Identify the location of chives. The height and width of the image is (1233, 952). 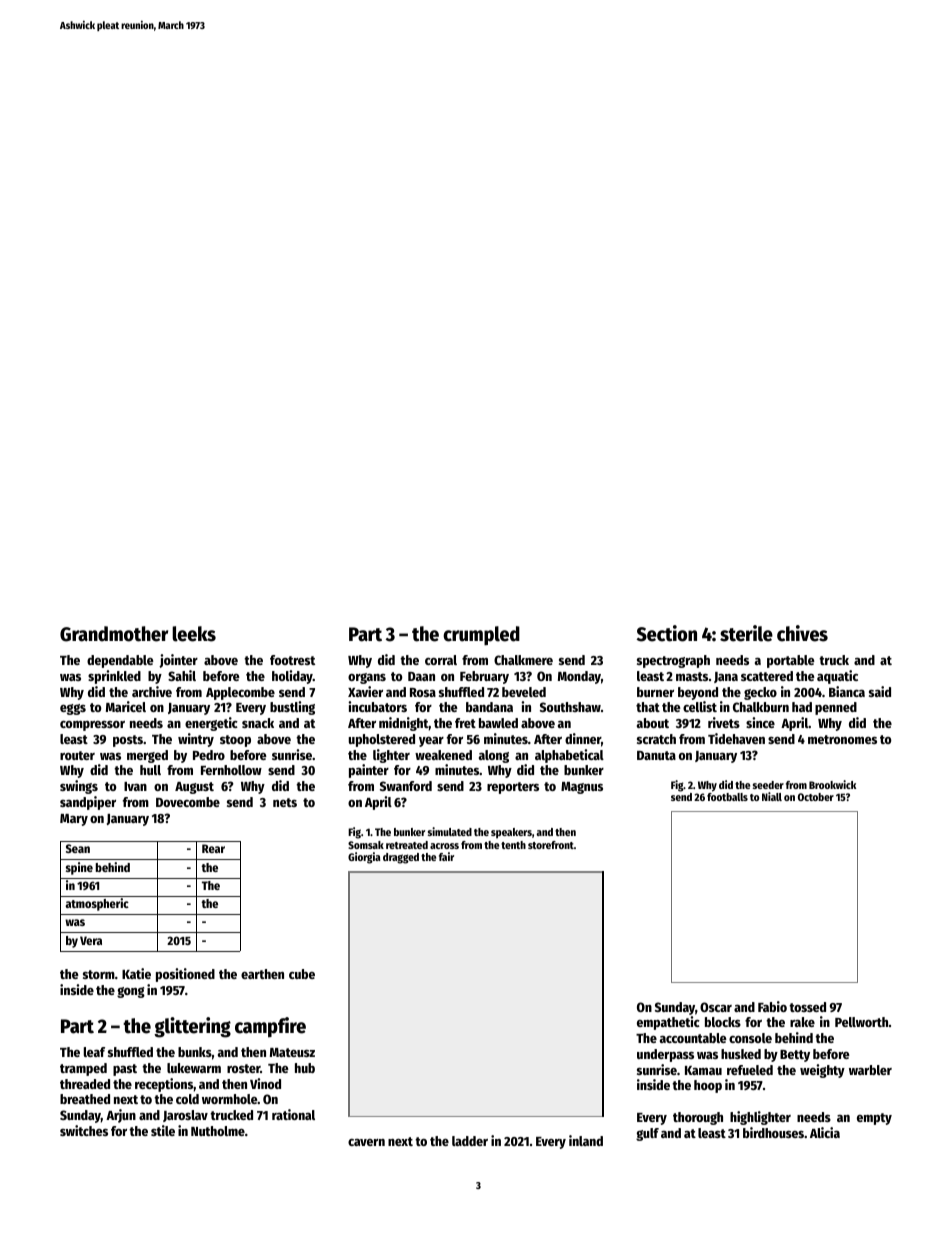
(802, 633).
